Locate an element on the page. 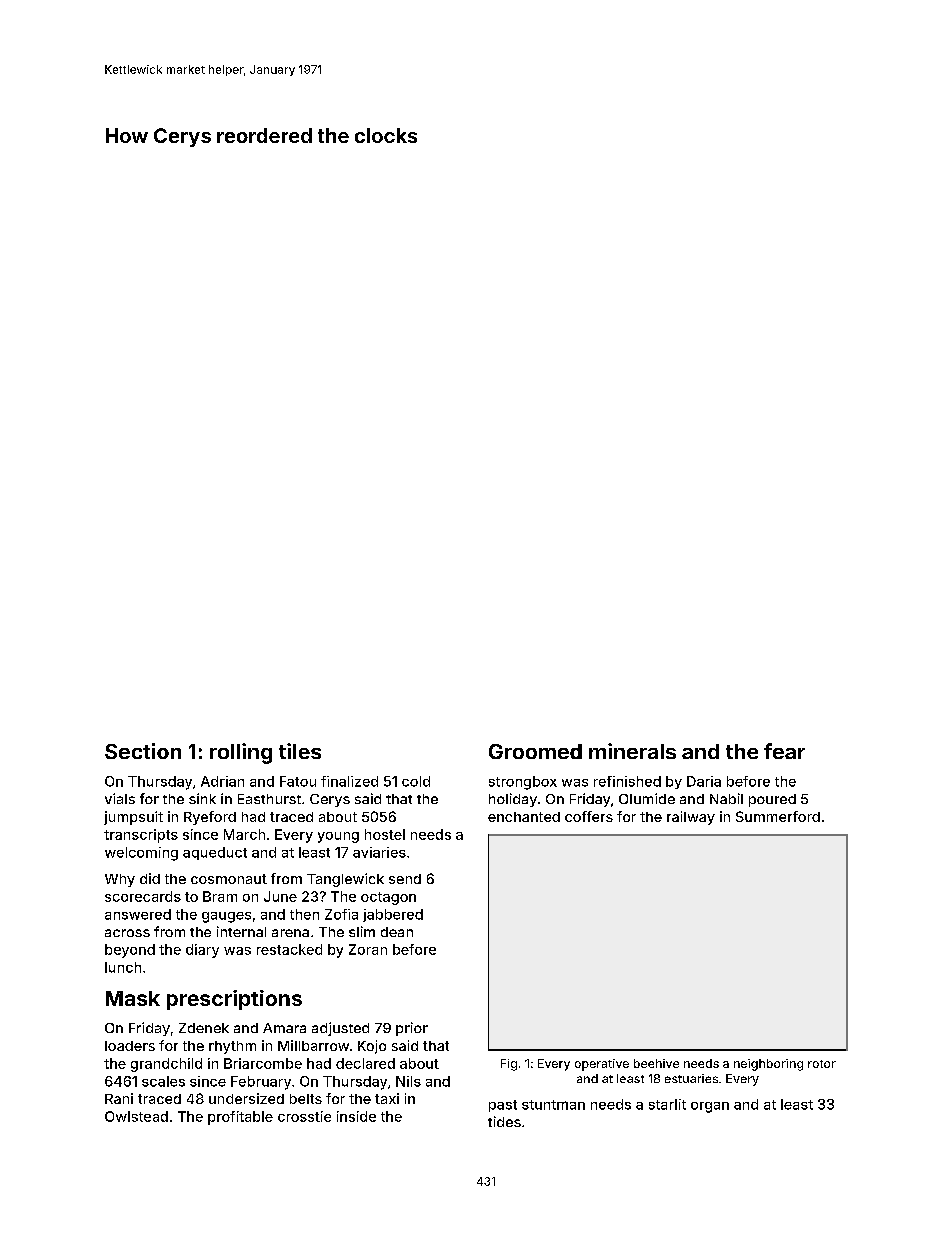  tiles is located at coordinates (300, 751).
